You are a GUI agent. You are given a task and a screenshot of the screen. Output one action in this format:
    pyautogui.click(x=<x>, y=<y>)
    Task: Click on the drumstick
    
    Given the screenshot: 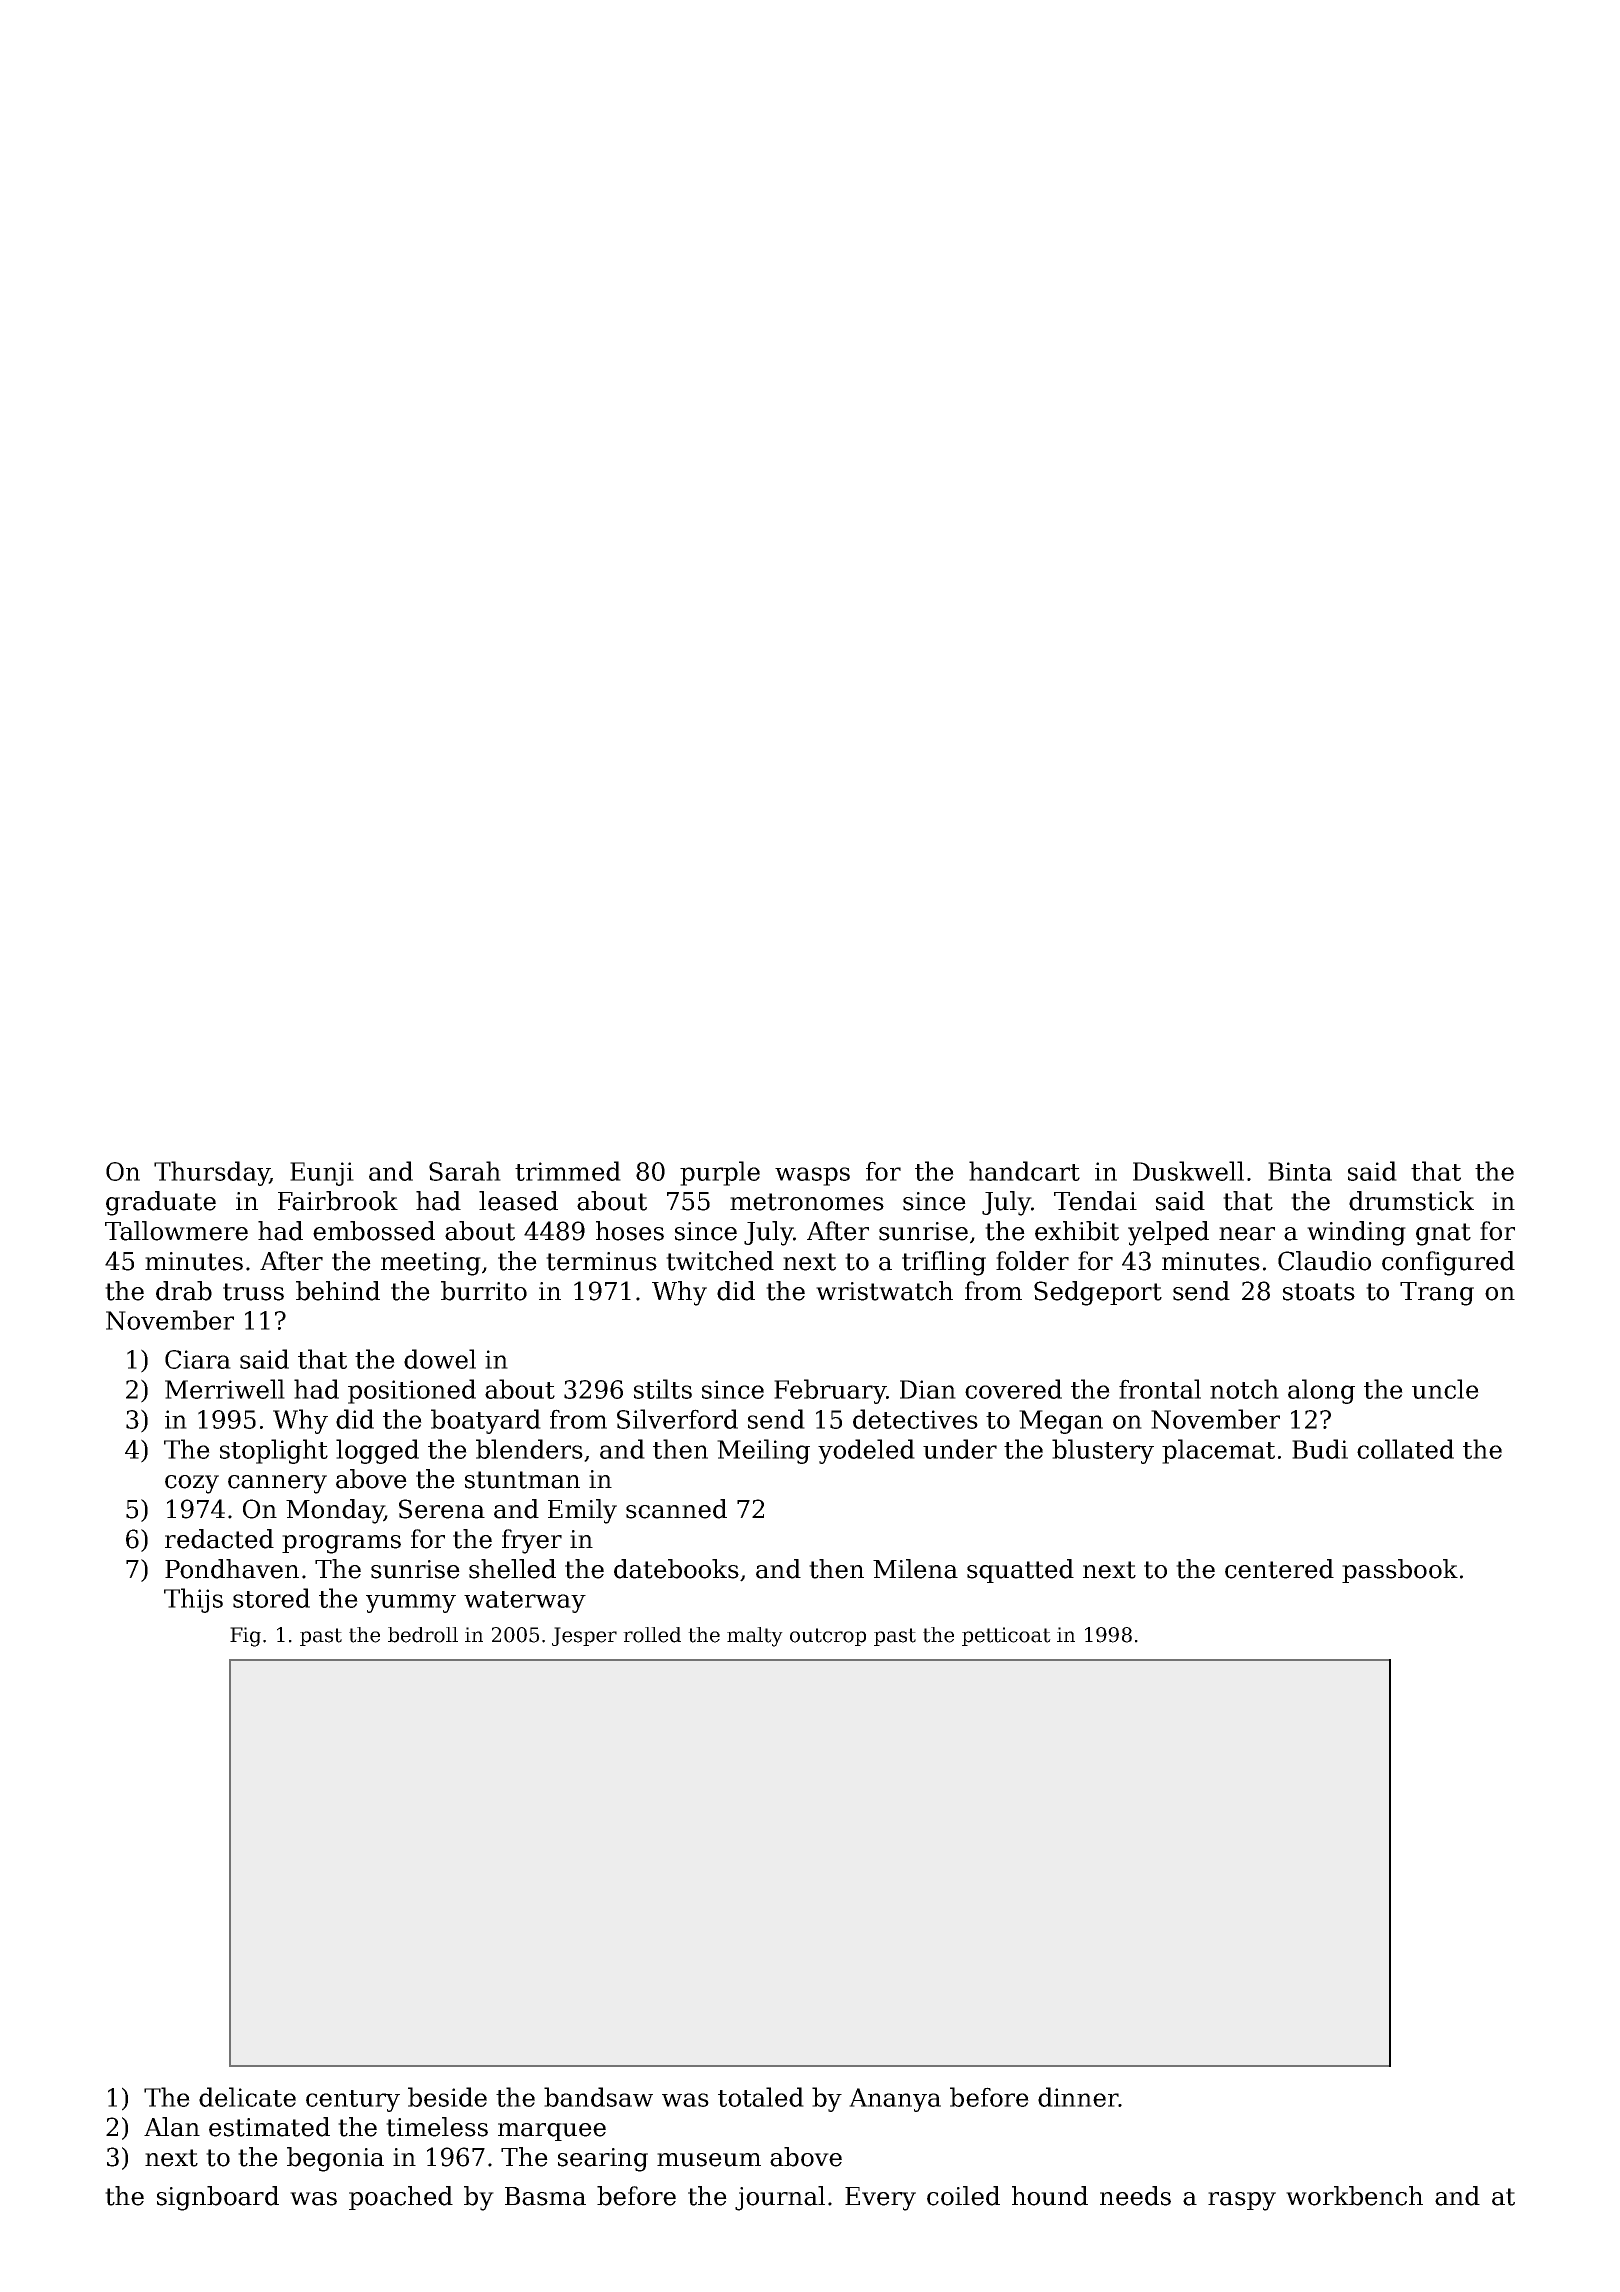 What is the action you would take?
    pyautogui.click(x=1411, y=1201)
